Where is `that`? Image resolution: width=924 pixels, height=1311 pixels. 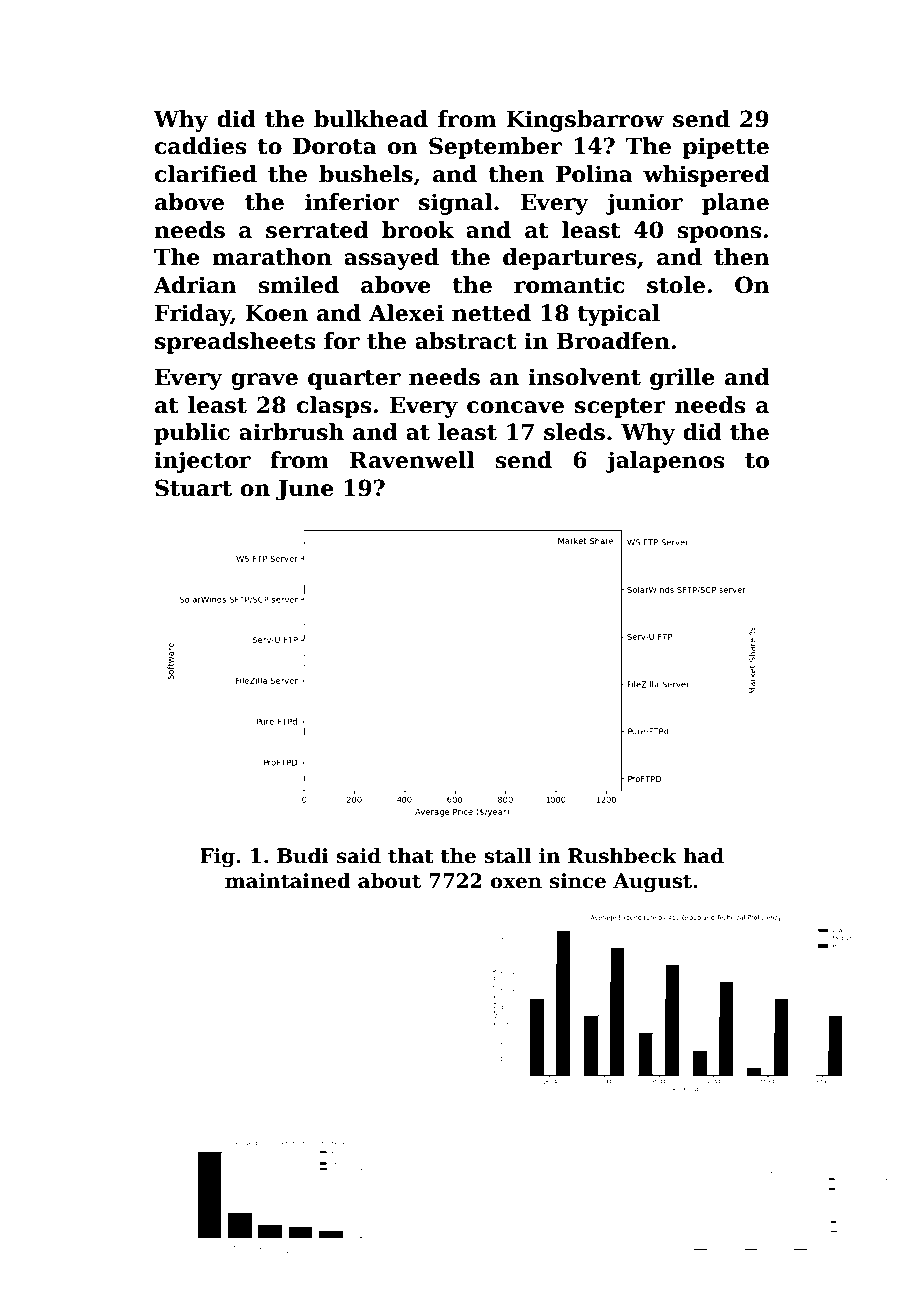
that is located at coordinates (411, 856).
